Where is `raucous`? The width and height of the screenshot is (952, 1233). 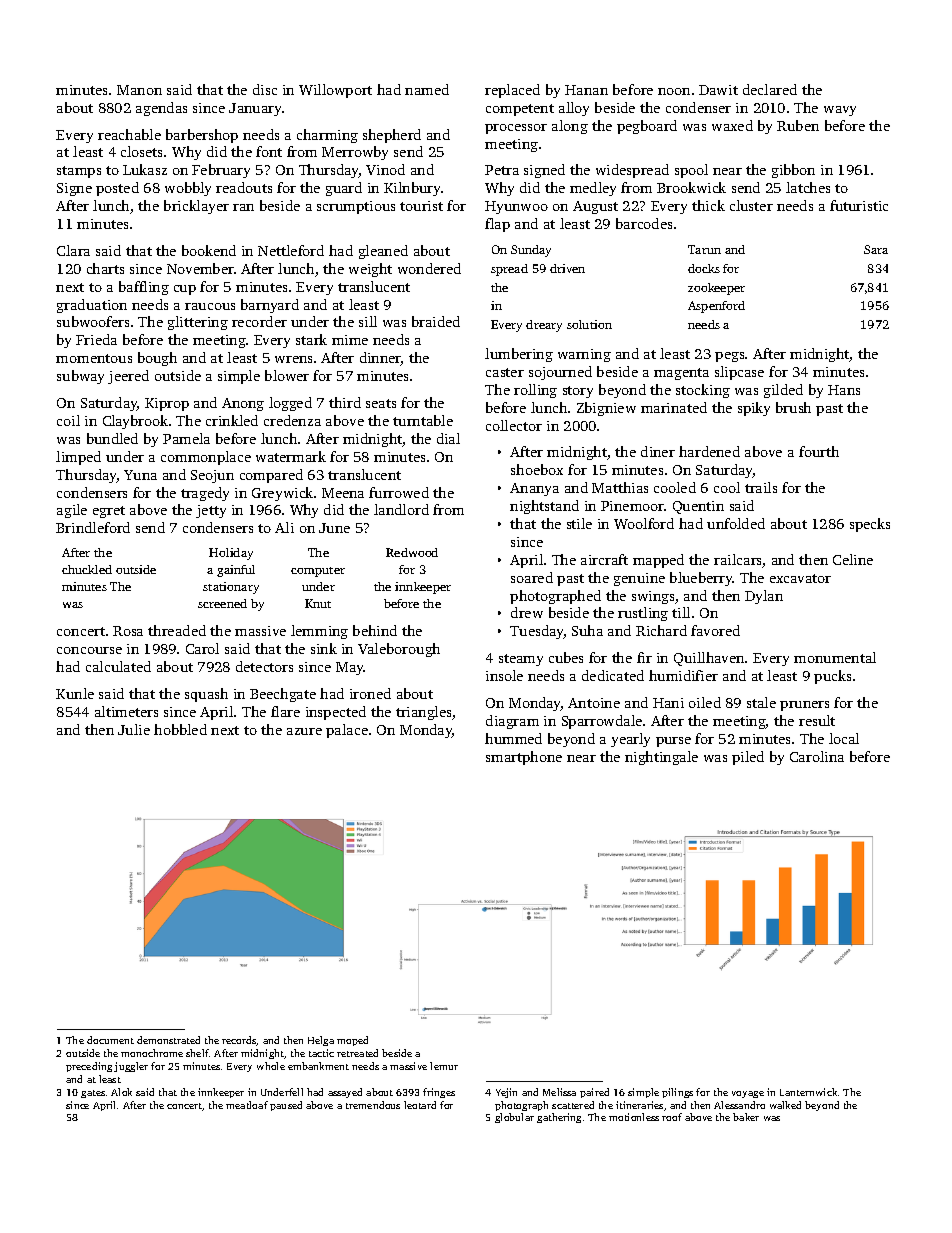 raucous is located at coordinates (210, 306).
